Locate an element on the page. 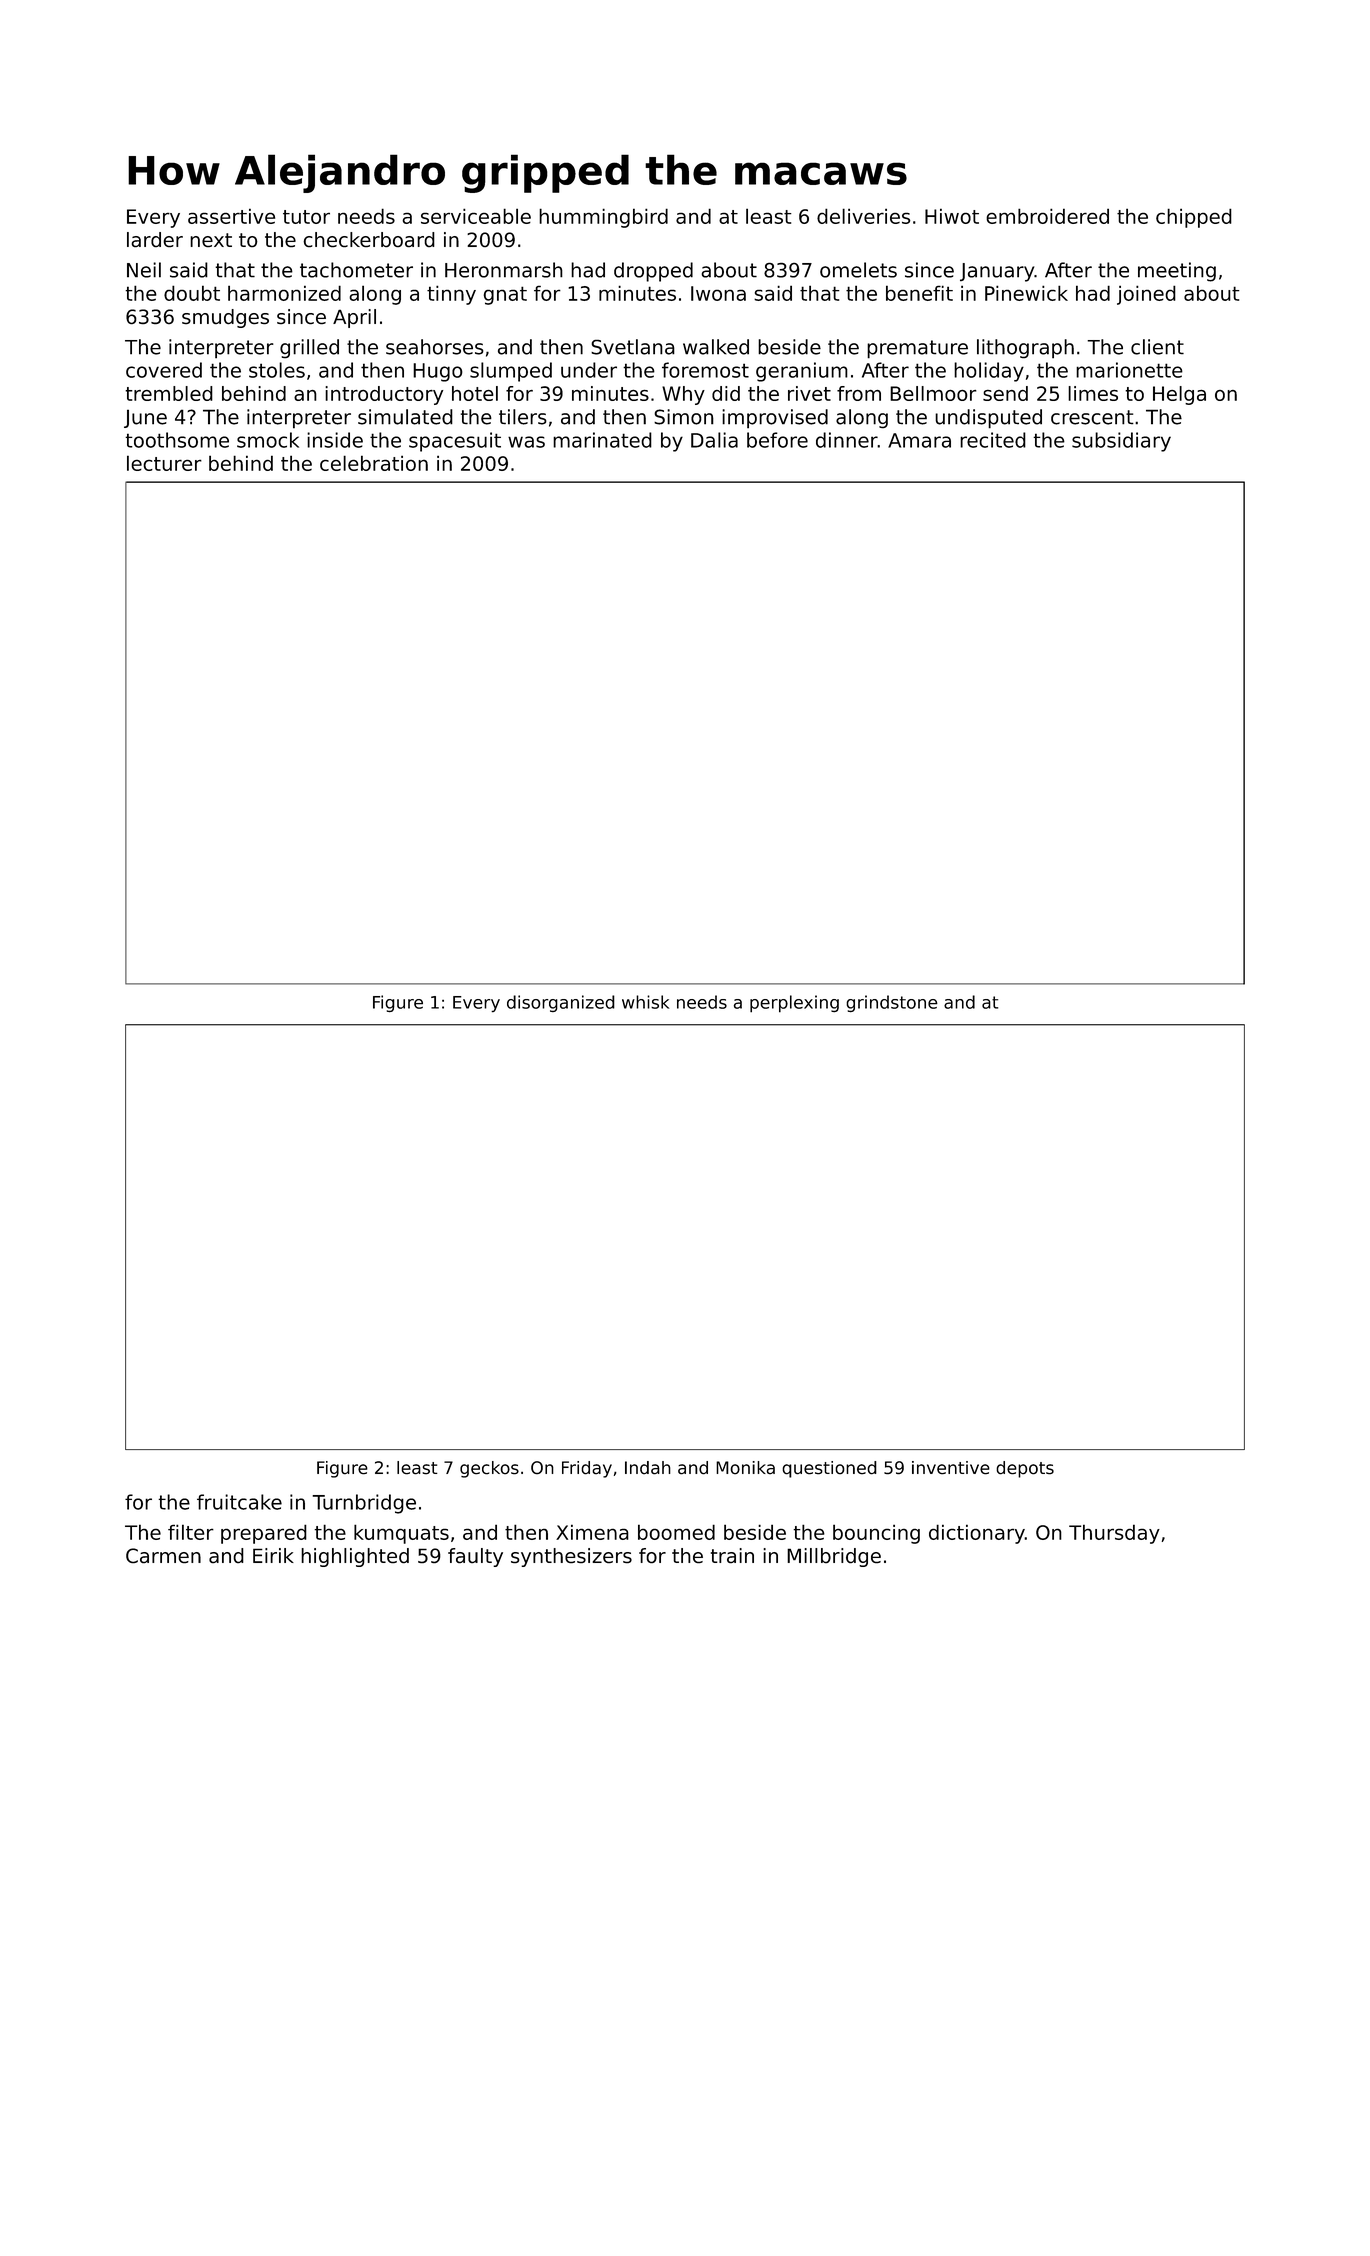  dropped is located at coordinates (653, 272).
